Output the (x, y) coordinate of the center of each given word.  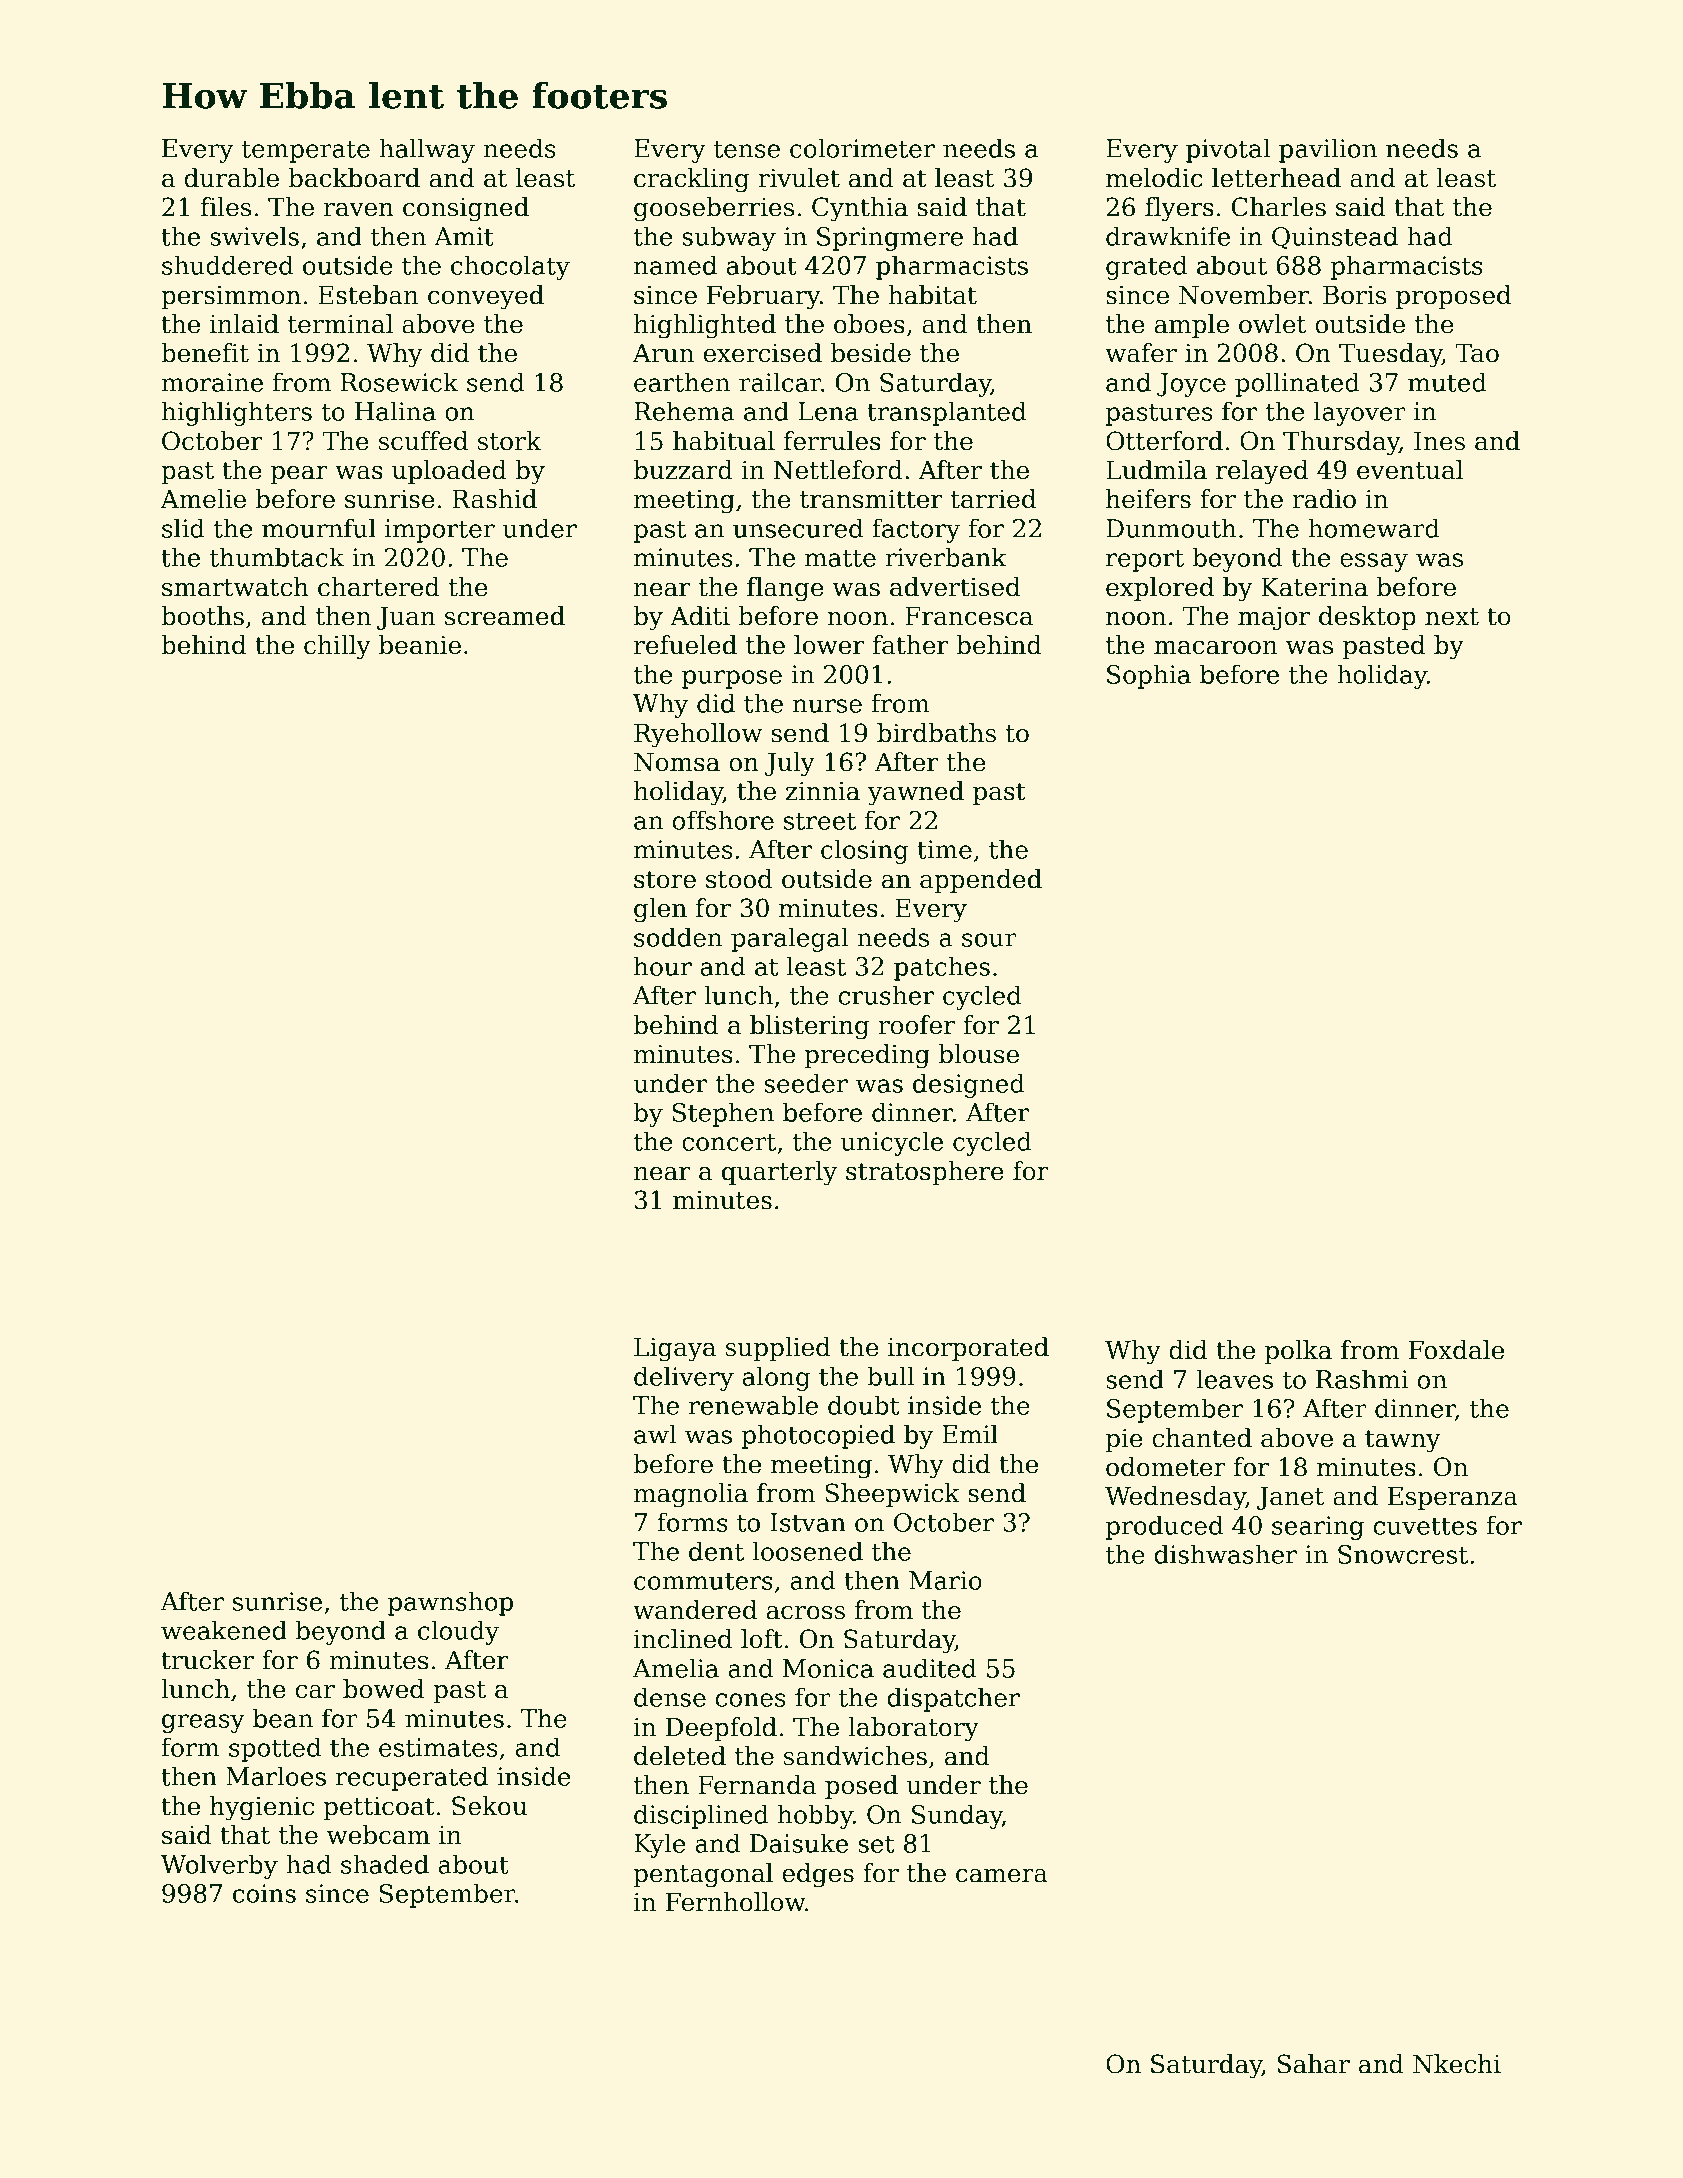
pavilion (1328, 150)
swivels (254, 236)
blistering (809, 1027)
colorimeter (862, 148)
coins (264, 1893)
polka (1298, 1352)
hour (663, 966)
